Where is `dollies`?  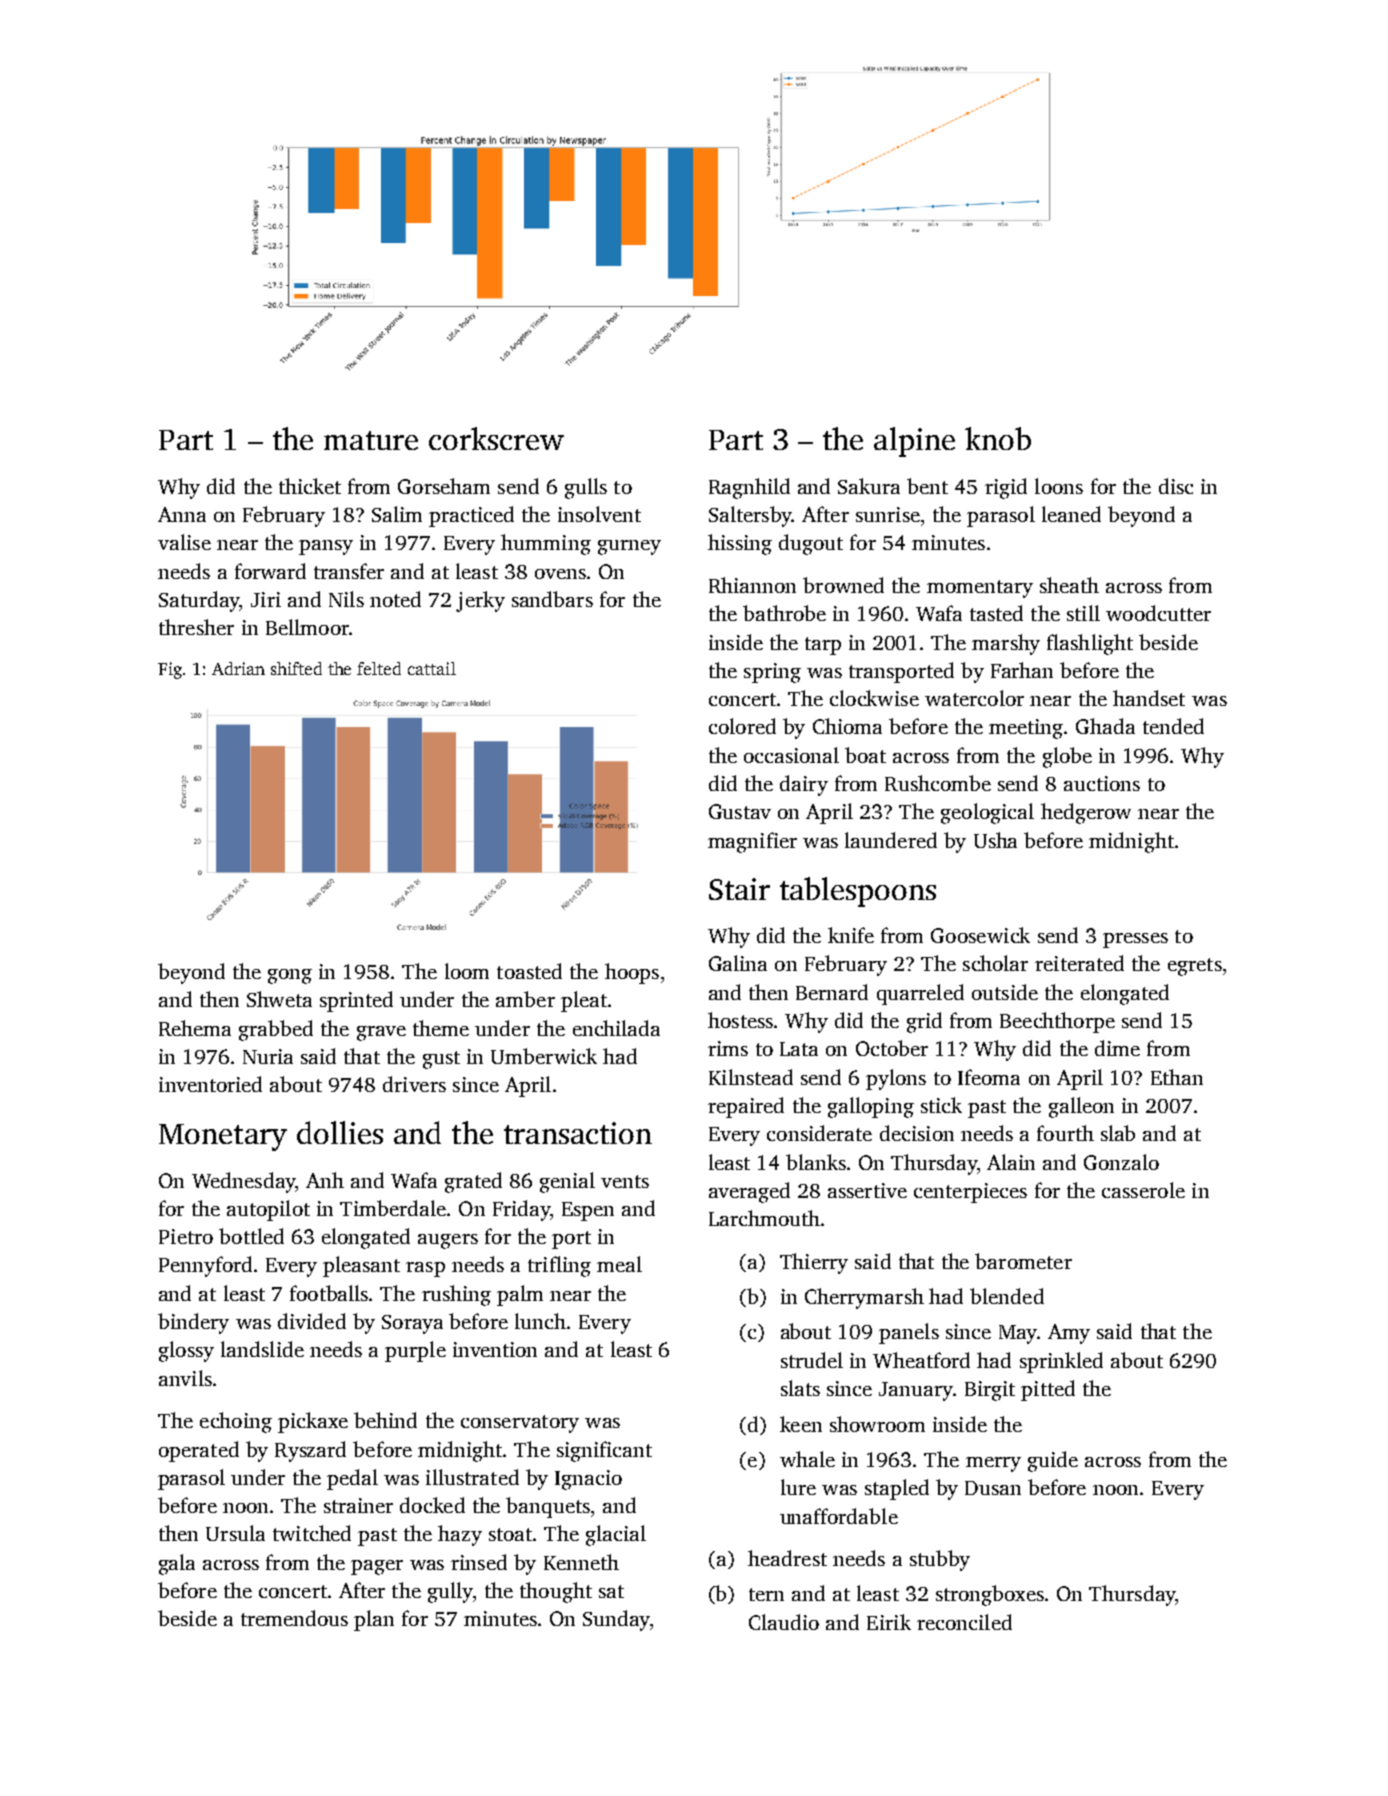 dollies is located at coordinates (340, 1132).
